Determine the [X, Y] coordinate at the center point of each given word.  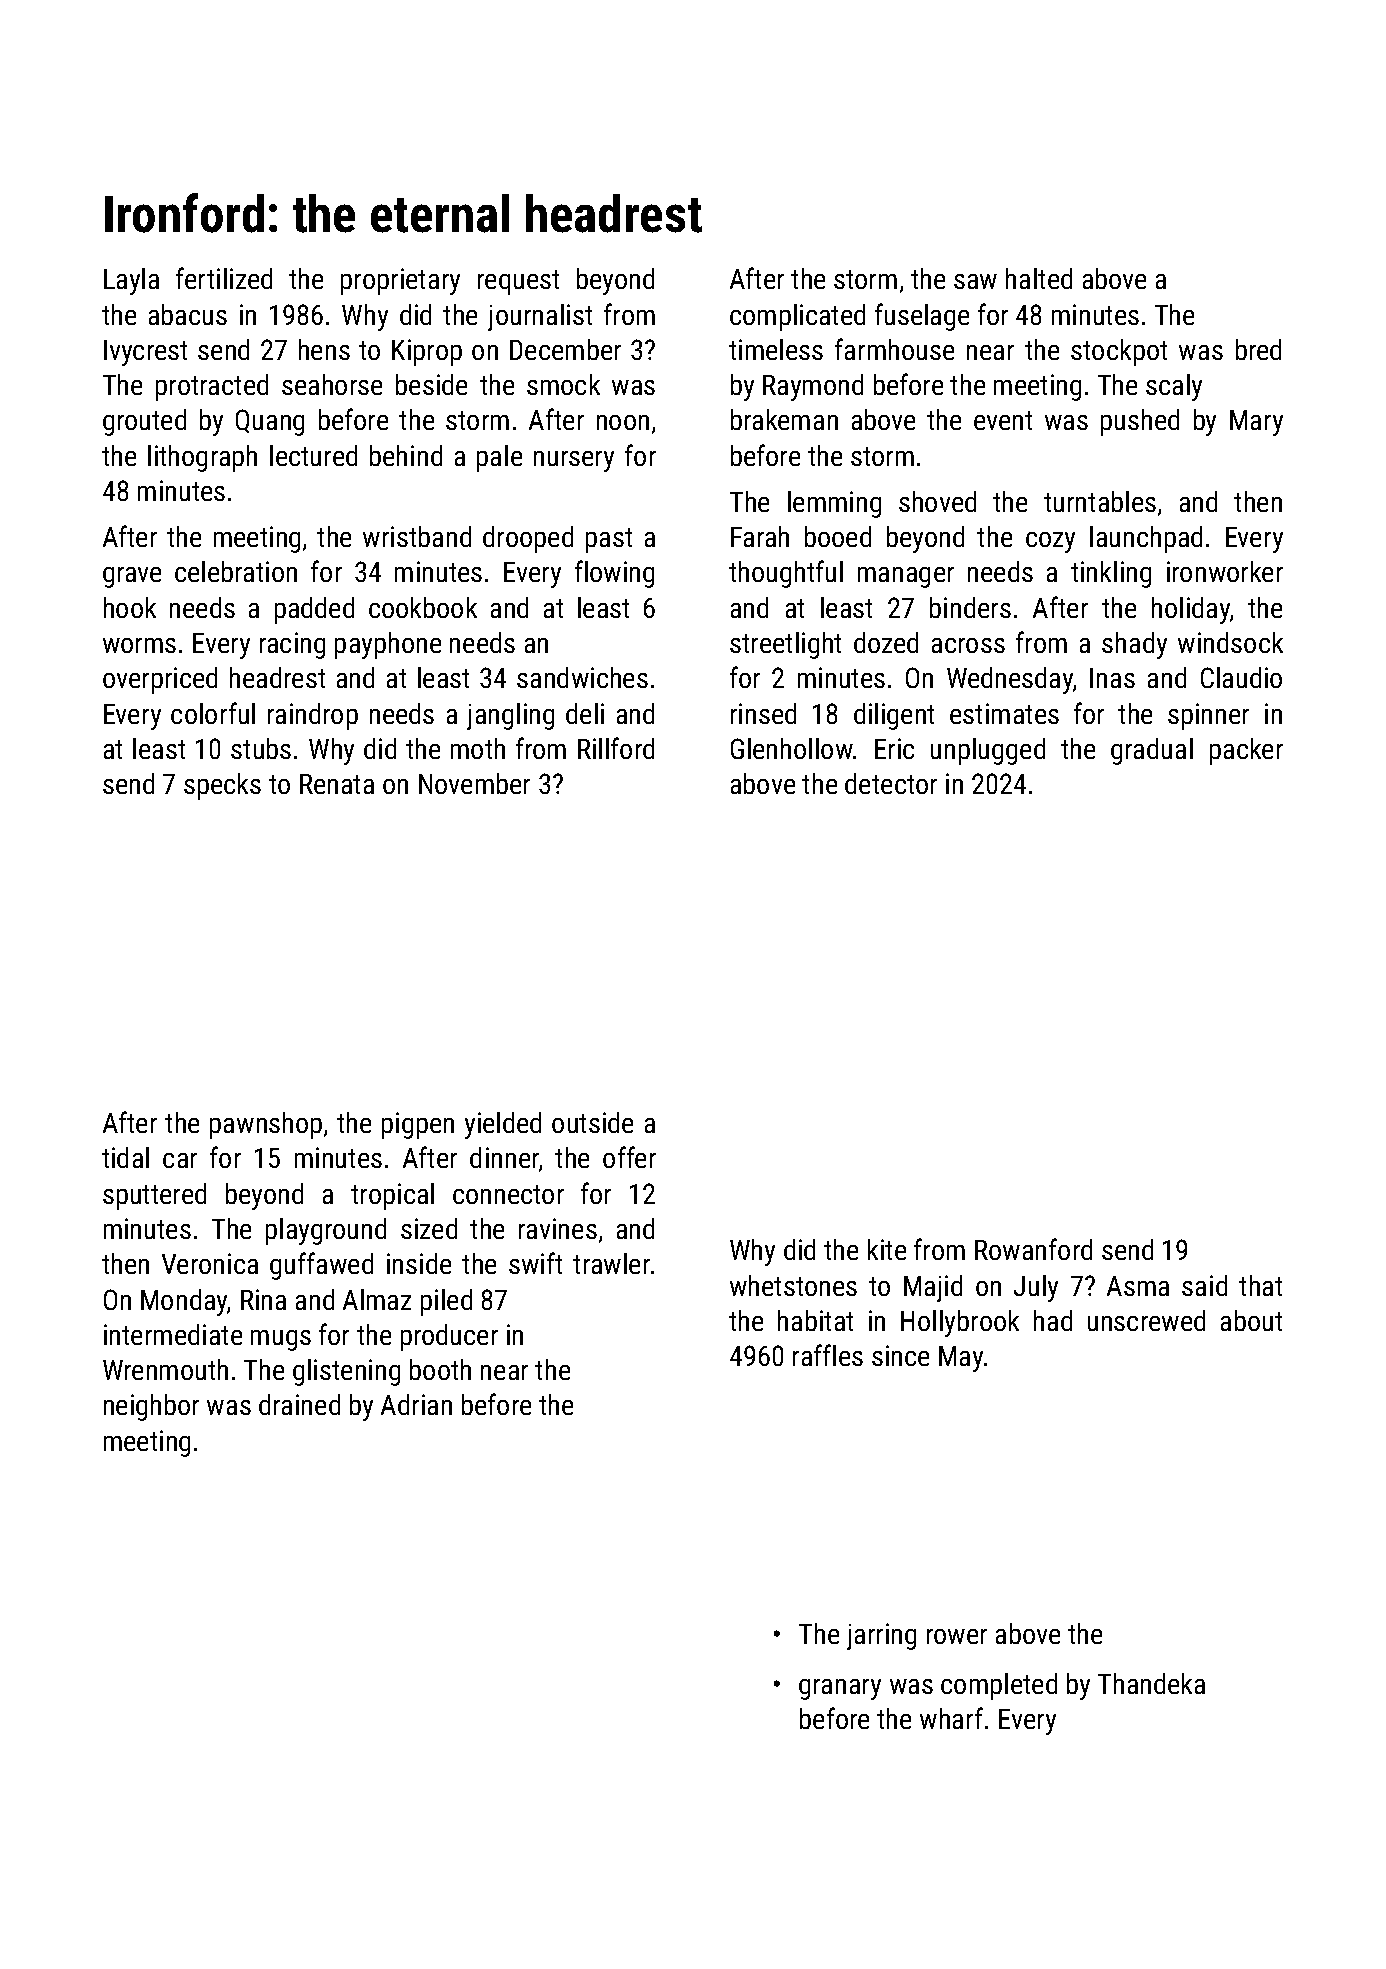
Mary [1256, 423]
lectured [313, 455]
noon [623, 422]
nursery [574, 461]
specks [222, 786]
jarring [881, 1636]
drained [299, 1404]
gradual [1152, 751]
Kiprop [427, 352]
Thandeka [1151, 1683]
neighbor [151, 1407]
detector [891, 783]
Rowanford [1033, 1249]
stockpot [1119, 352]
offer [629, 1157]
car [180, 1160]
